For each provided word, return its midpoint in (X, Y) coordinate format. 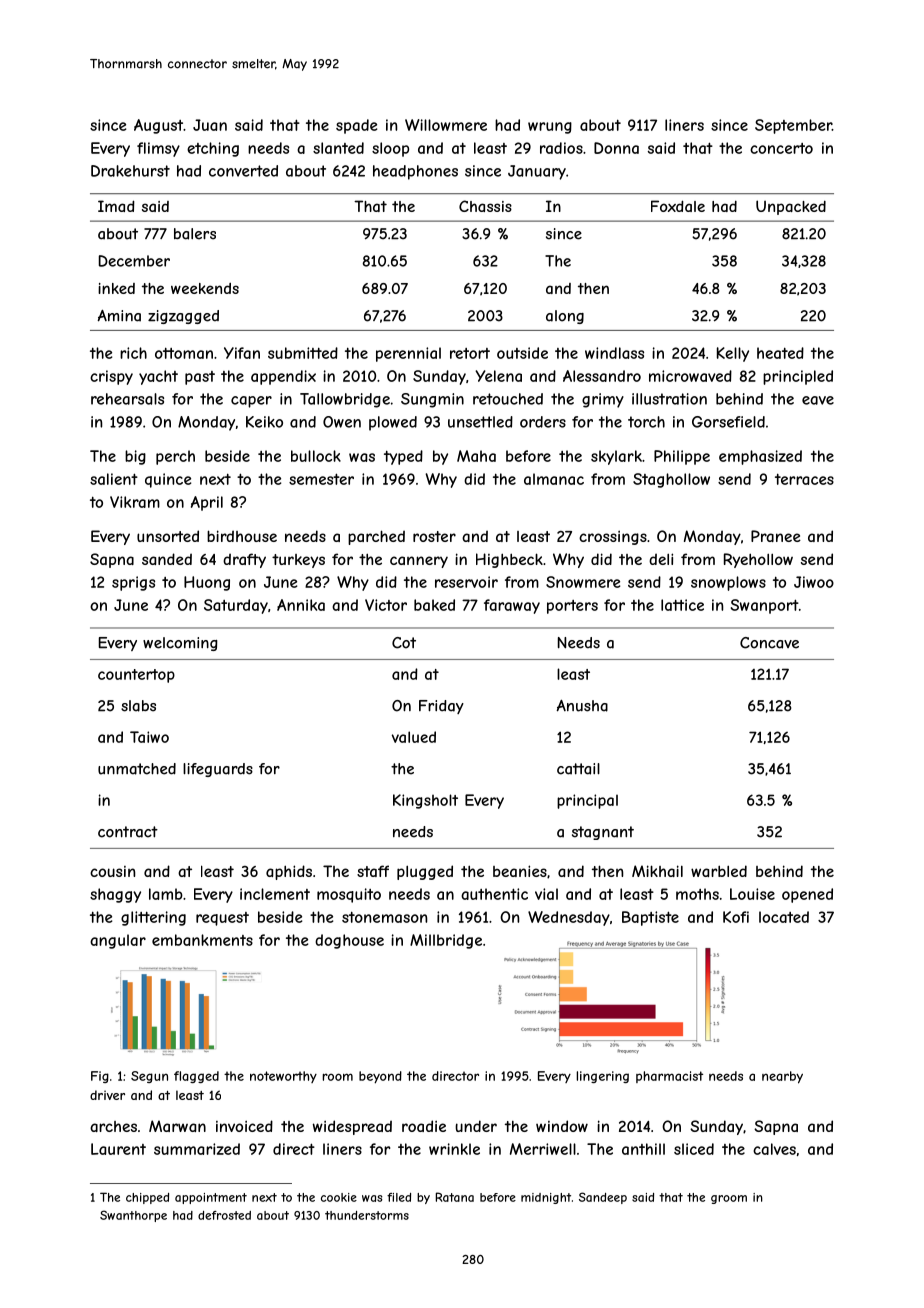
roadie (424, 1126)
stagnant (603, 833)
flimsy (158, 149)
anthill (643, 1149)
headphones (415, 172)
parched (376, 537)
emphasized (760, 457)
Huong (207, 583)
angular (118, 941)
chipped (147, 1198)
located (784, 917)
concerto (781, 148)
